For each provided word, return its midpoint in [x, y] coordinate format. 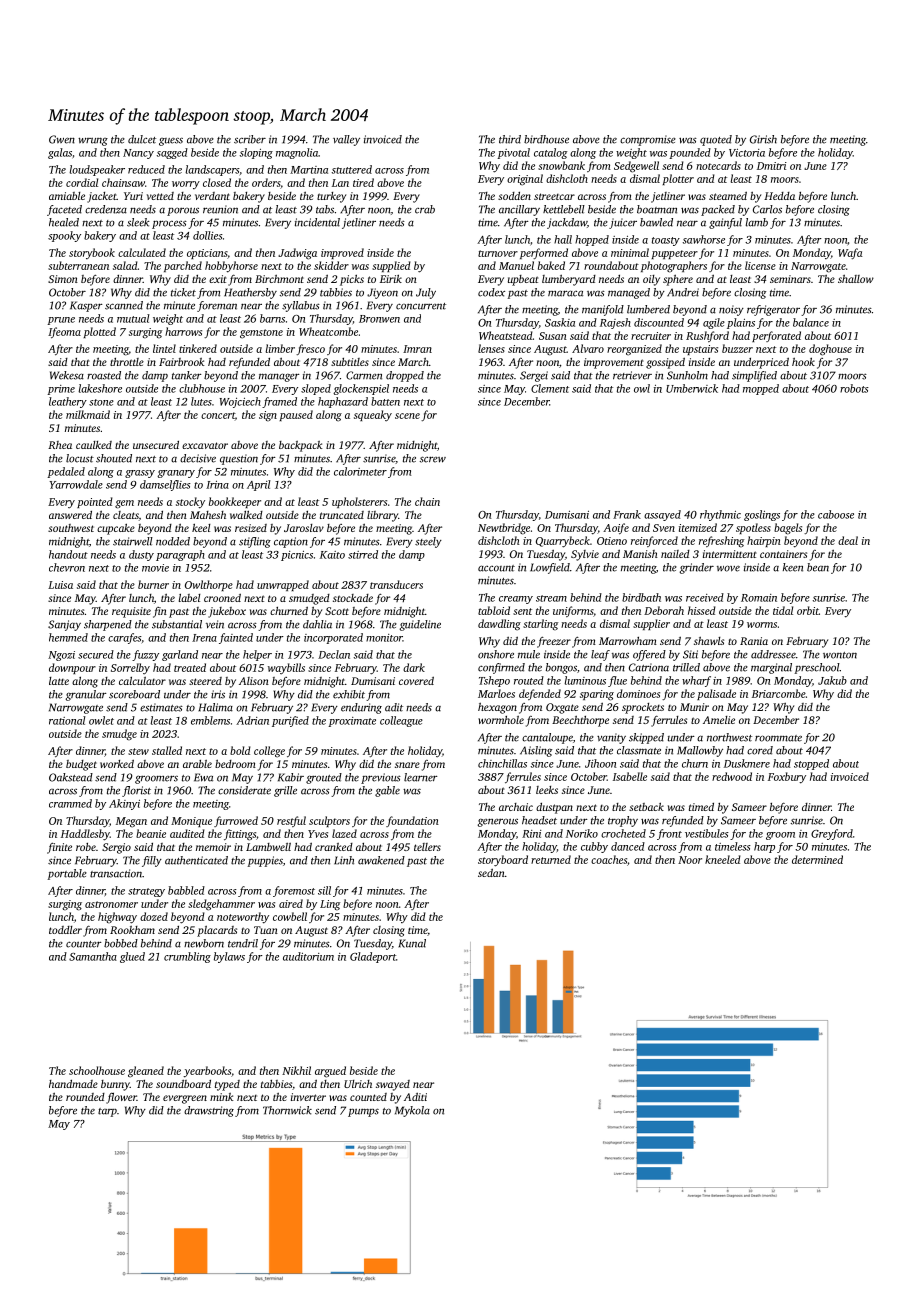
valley [346, 140]
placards [217, 931]
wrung [93, 141]
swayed [393, 1085]
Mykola [412, 1111]
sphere [678, 280]
